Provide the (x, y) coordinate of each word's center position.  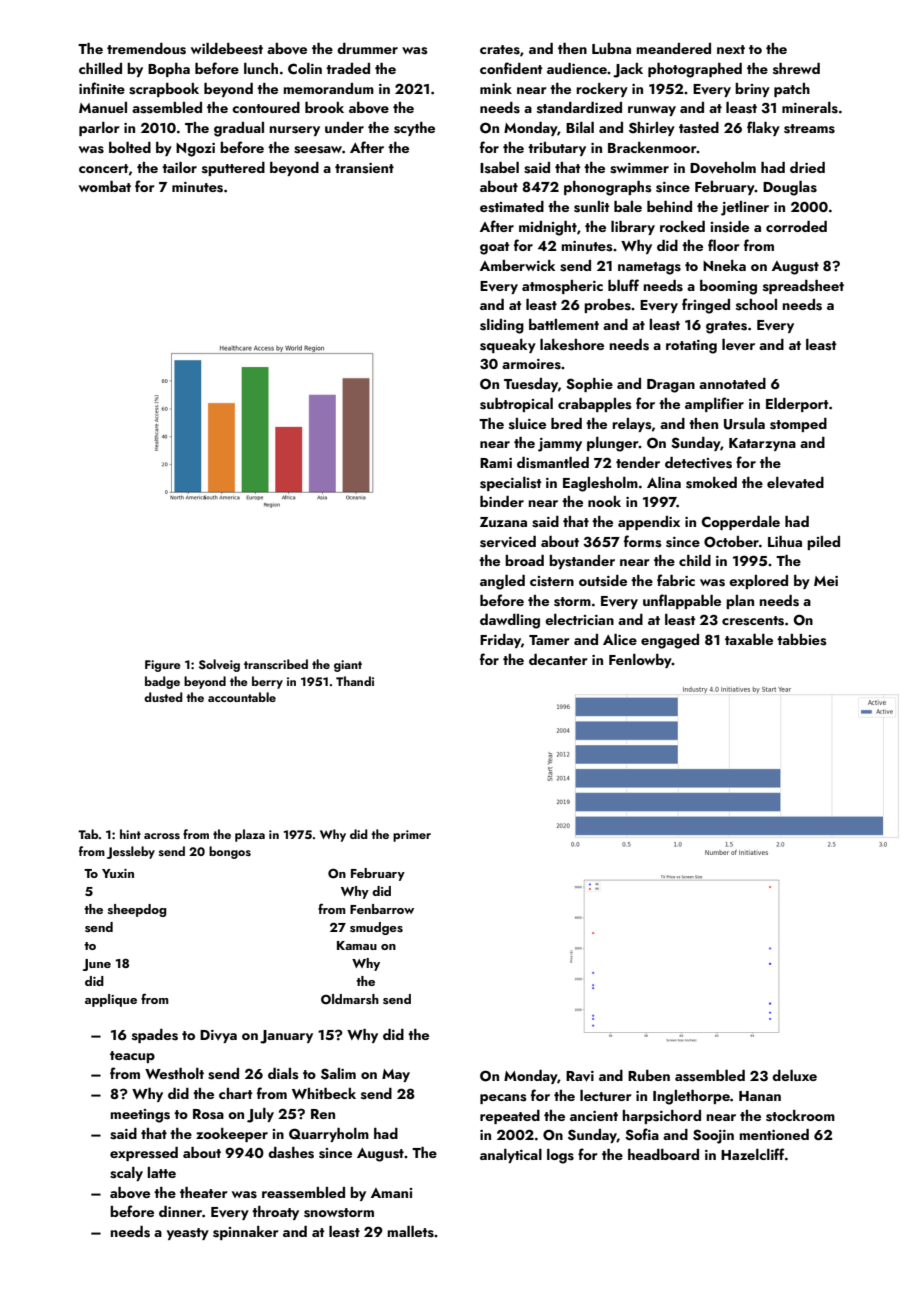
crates (500, 50)
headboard (663, 1154)
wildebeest (227, 49)
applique (111, 1000)
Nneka (724, 265)
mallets (410, 1232)
